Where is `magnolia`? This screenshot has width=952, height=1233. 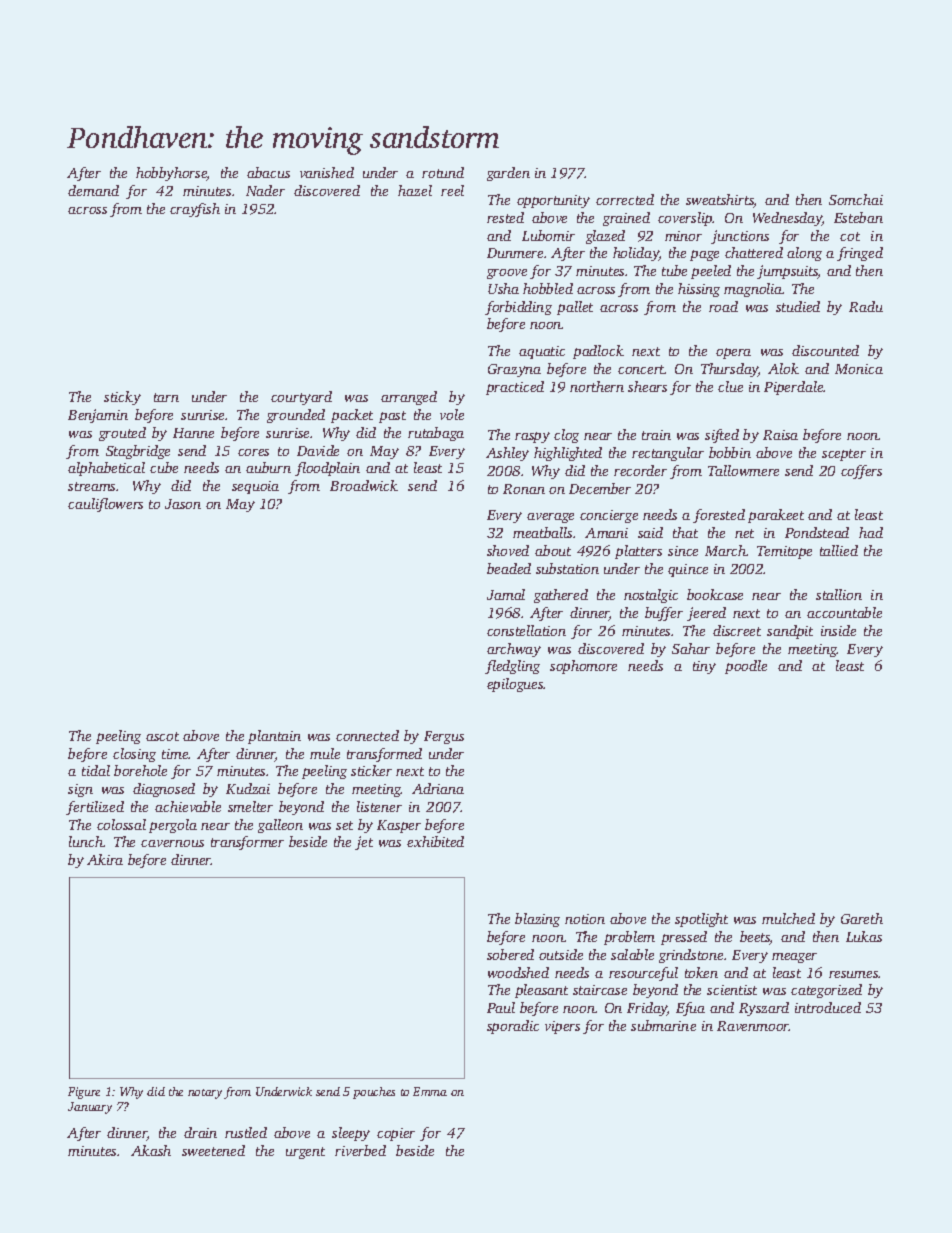
magnolia is located at coordinates (753, 290).
